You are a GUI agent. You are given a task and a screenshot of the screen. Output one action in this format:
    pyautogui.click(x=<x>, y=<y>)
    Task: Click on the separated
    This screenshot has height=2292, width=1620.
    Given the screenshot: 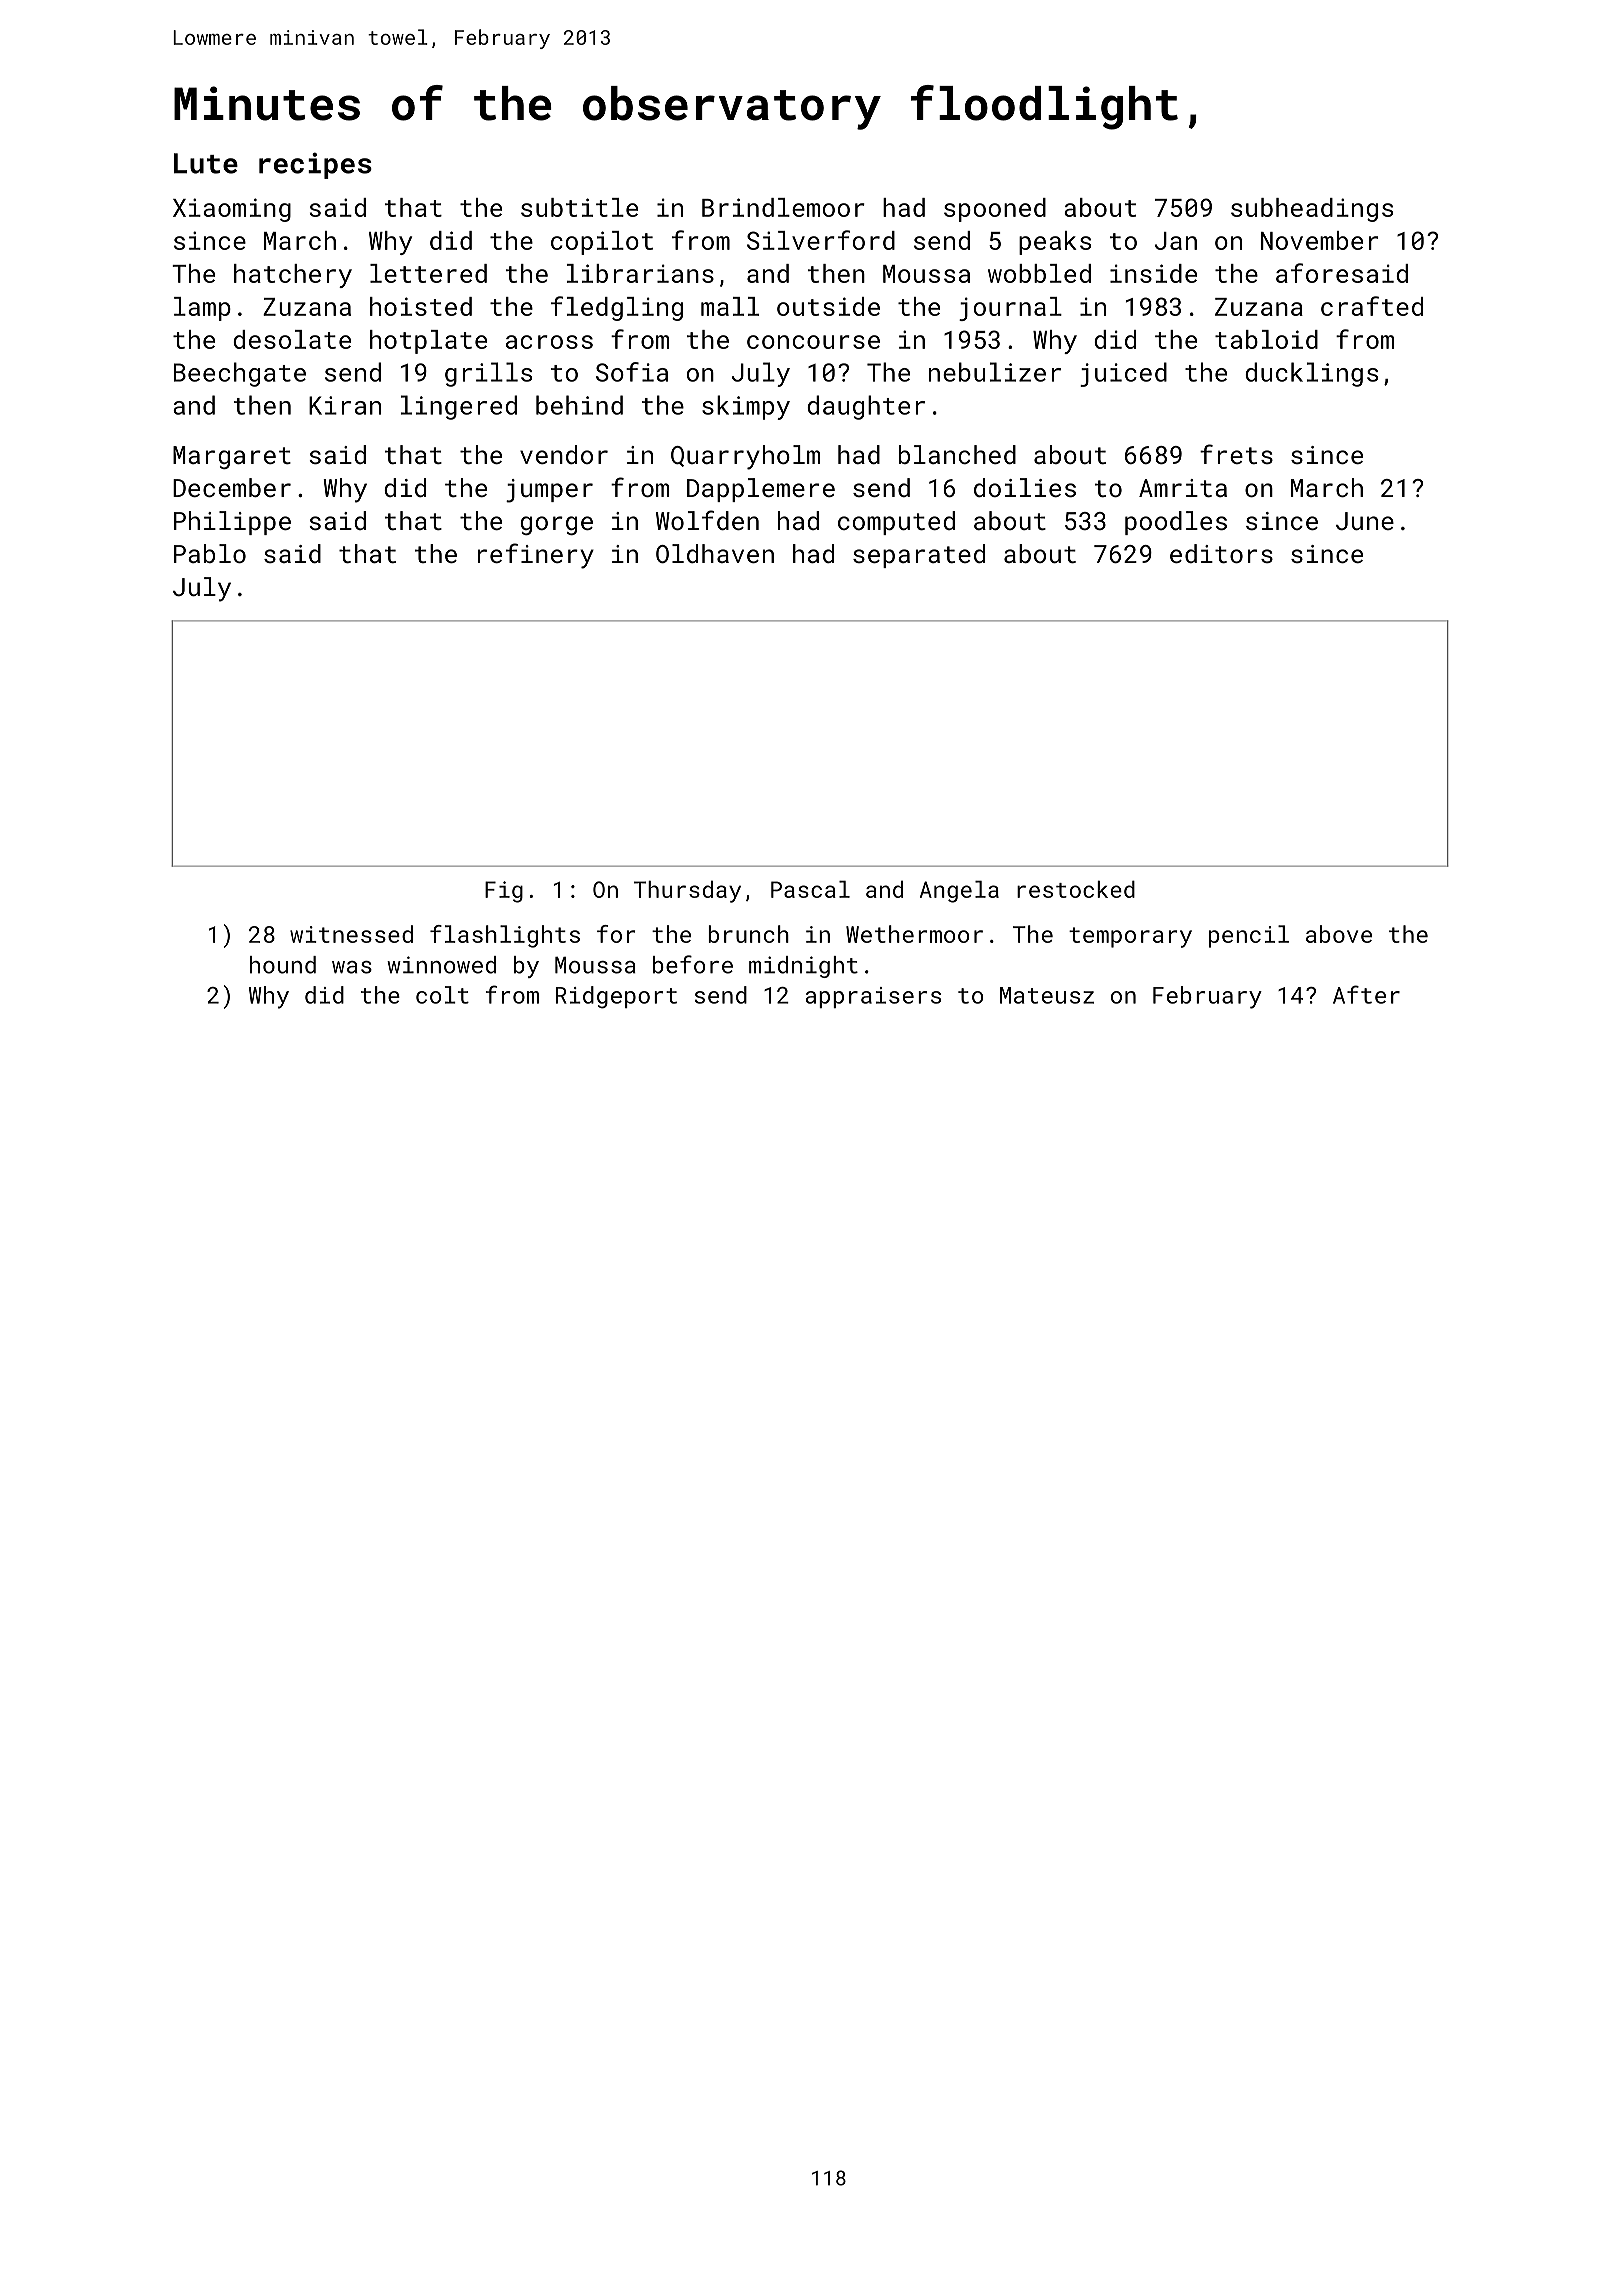 What is the action you would take?
    pyautogui.click(x=919, y=556)
